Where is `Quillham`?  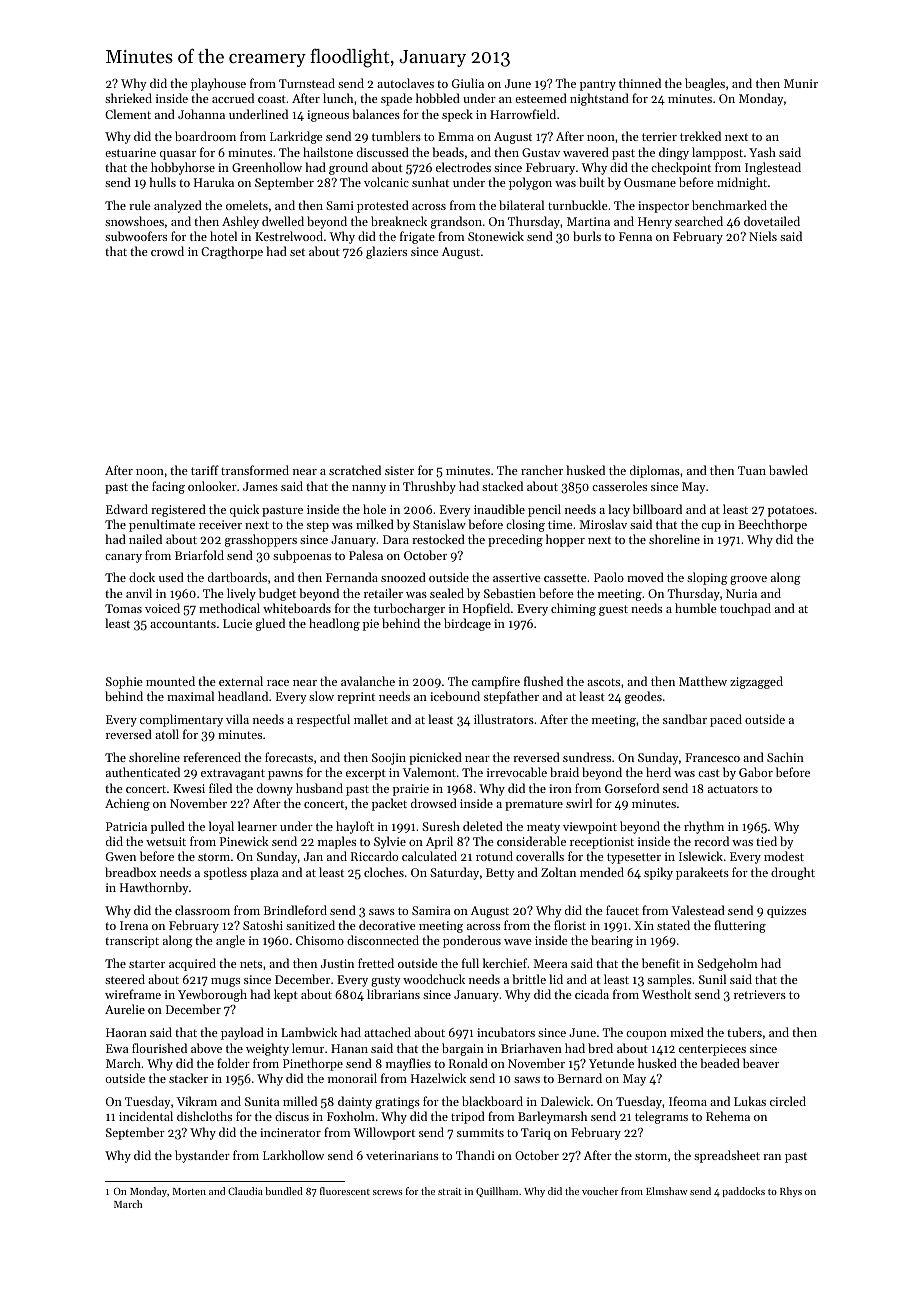 Quillham is located at coordinates (497, 1192).
